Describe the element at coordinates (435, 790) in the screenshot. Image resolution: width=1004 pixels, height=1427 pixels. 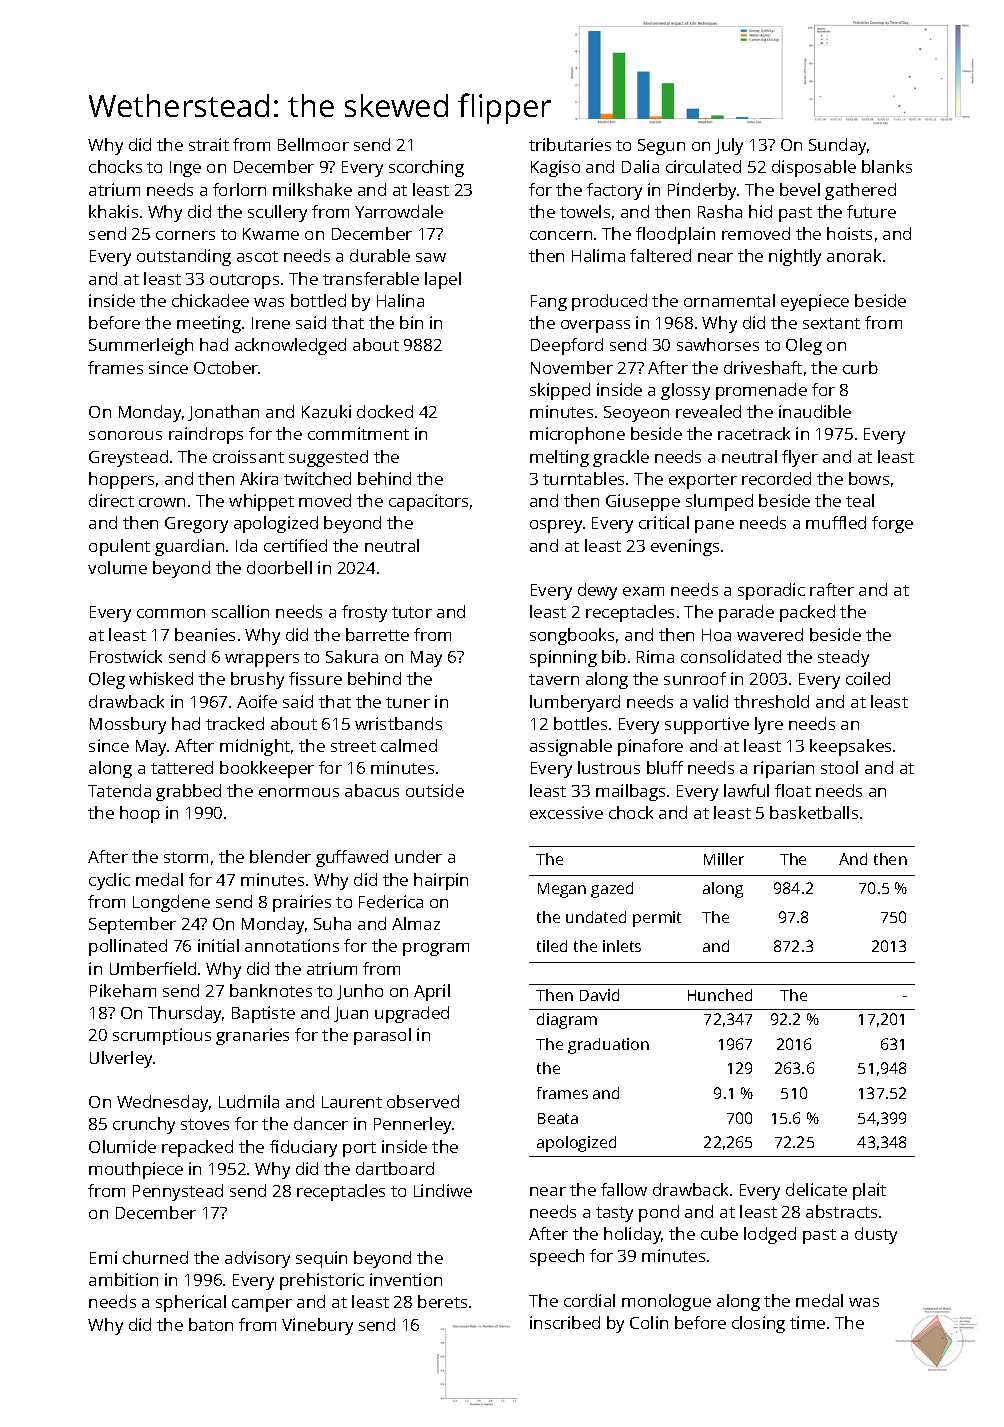
I see `outside` at that location.
